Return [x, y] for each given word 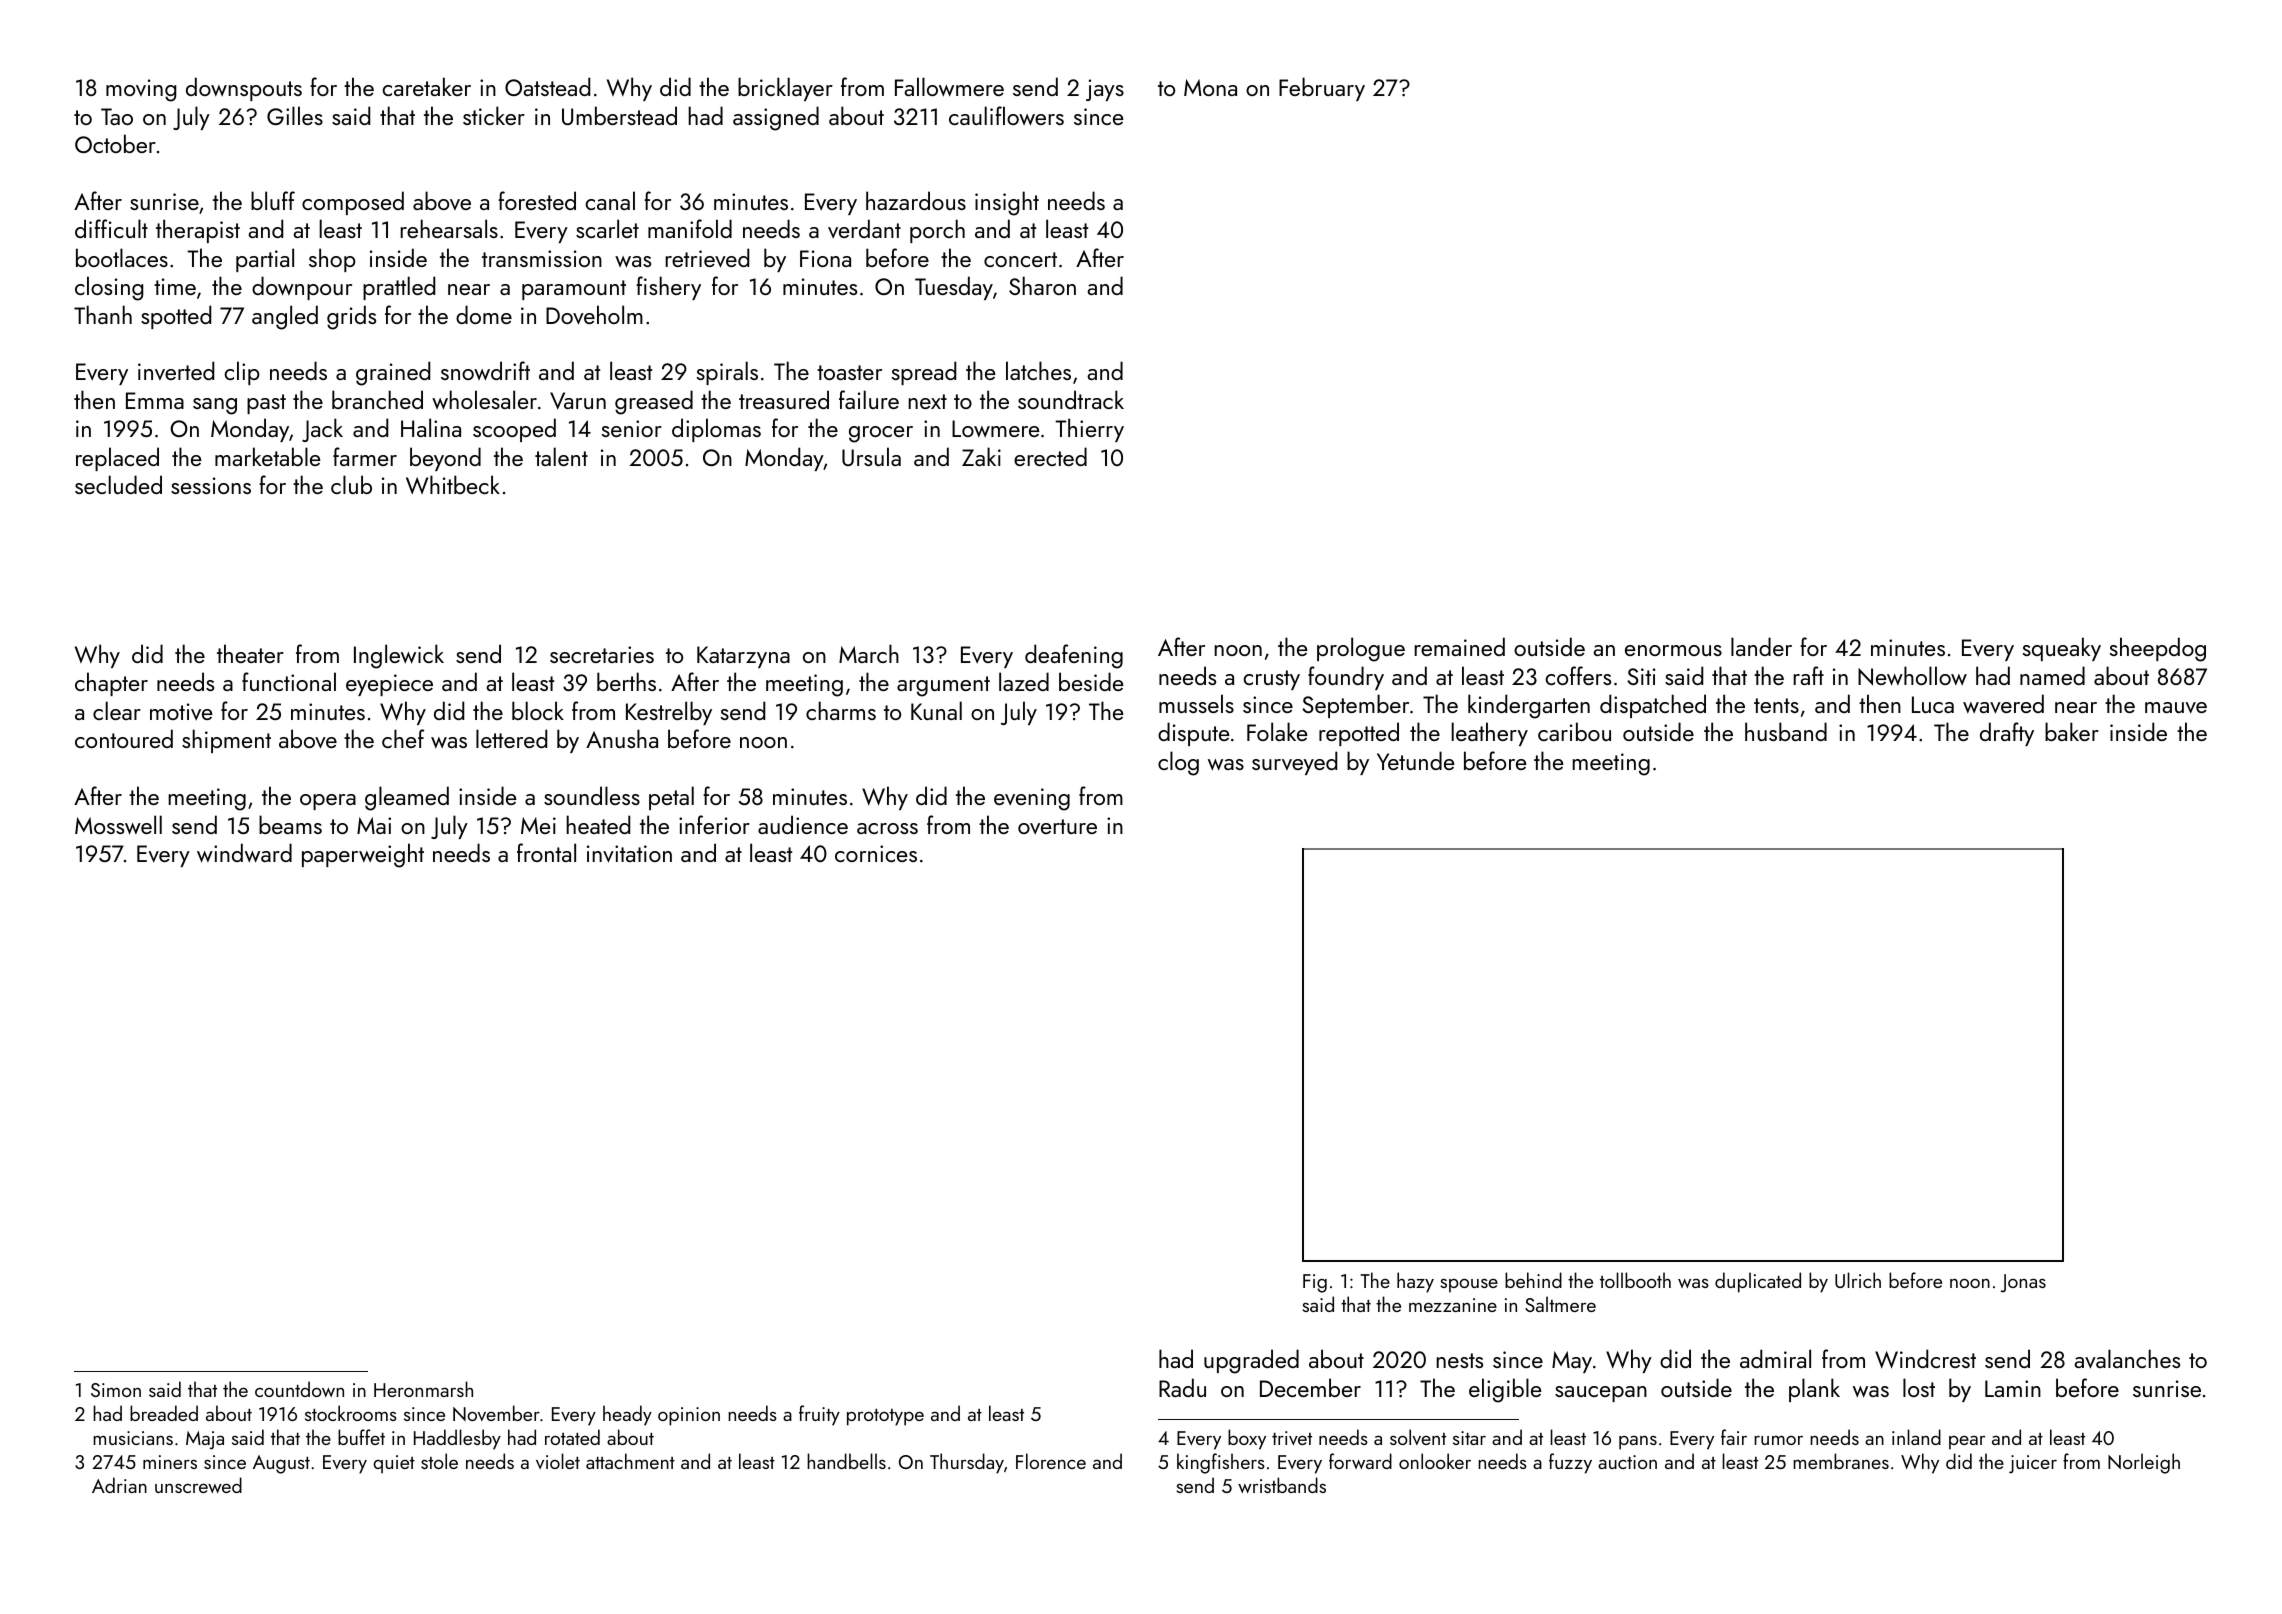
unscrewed [198, 1485]
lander [1761, 646]
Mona [1210, 87]
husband [1786, 731]
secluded [118, 484]
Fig [1315, 1283]
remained [1459, 646]
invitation [629, 854]
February [1322, 89]
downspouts [244, 89]
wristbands [1282, 1485]
